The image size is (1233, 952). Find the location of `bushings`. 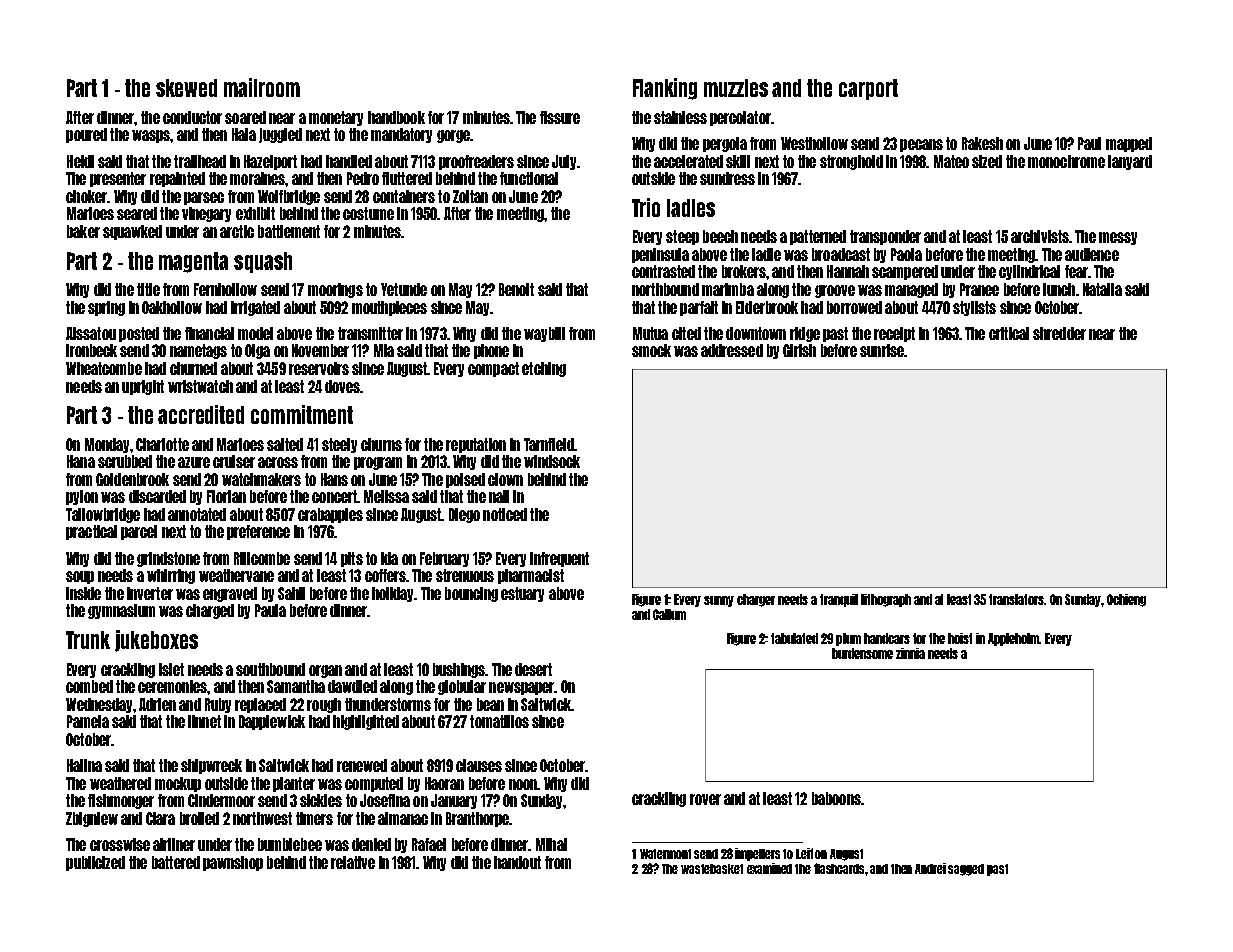

bushings is located at coordinates (459, 670).
